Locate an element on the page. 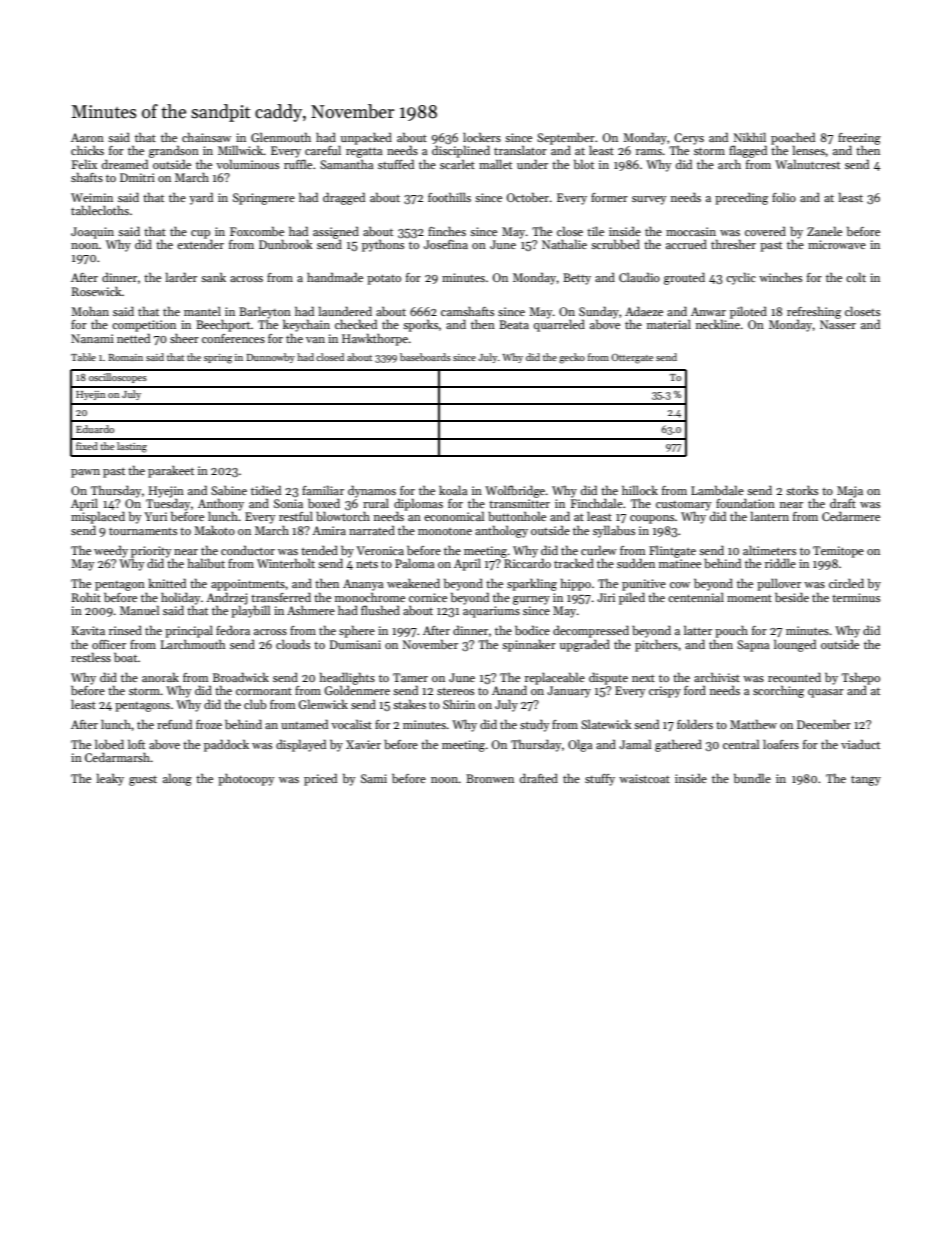 This document has width=952, height=1233. terminus is located at coordinates (856, 597).
